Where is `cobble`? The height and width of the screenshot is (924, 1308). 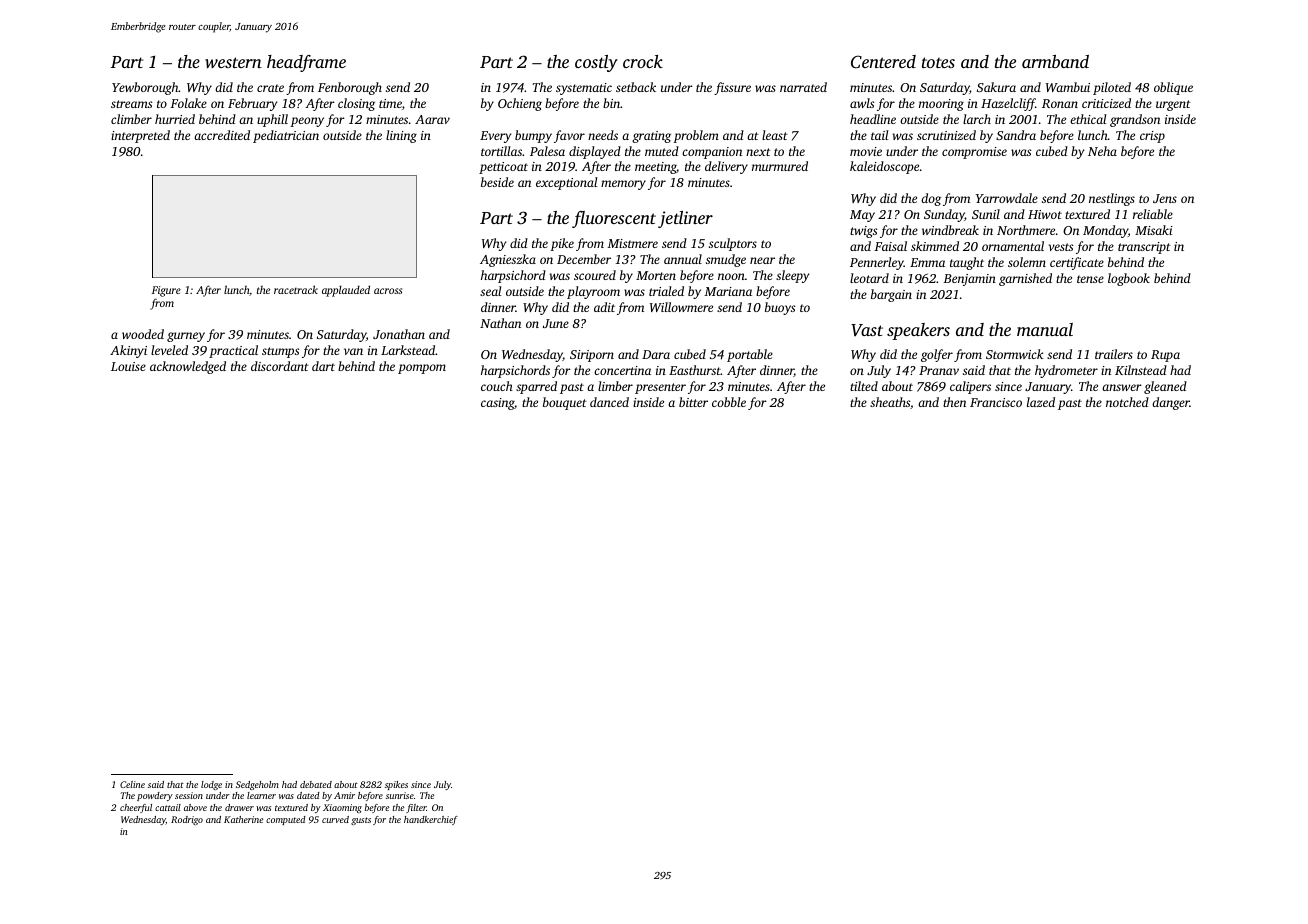
cobble is located at coordinates (729, 402).
